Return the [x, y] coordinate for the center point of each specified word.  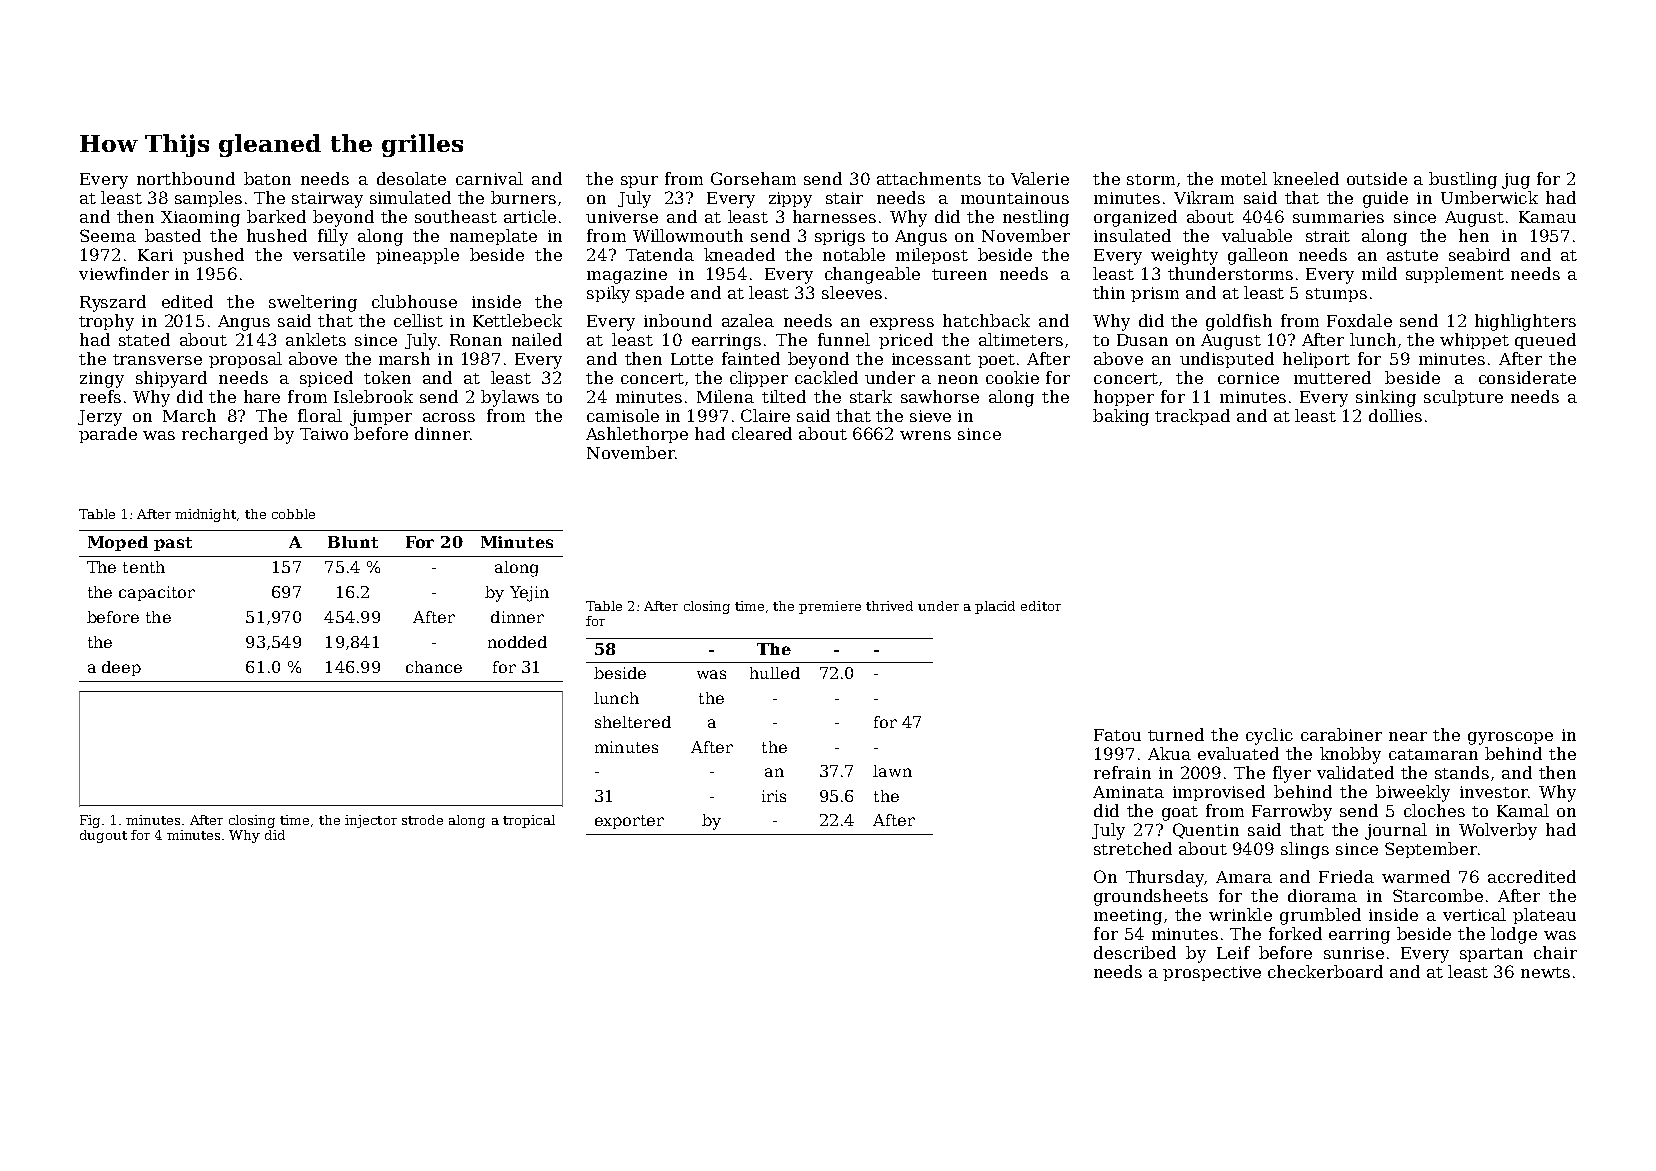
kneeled [1306, 178]
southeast [456, 216]
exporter [629, 822]
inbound [678, 320]
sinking [1386, 398]
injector [371, 821]
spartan [1491, 955]
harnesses [834, 216]
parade [108, 435]
